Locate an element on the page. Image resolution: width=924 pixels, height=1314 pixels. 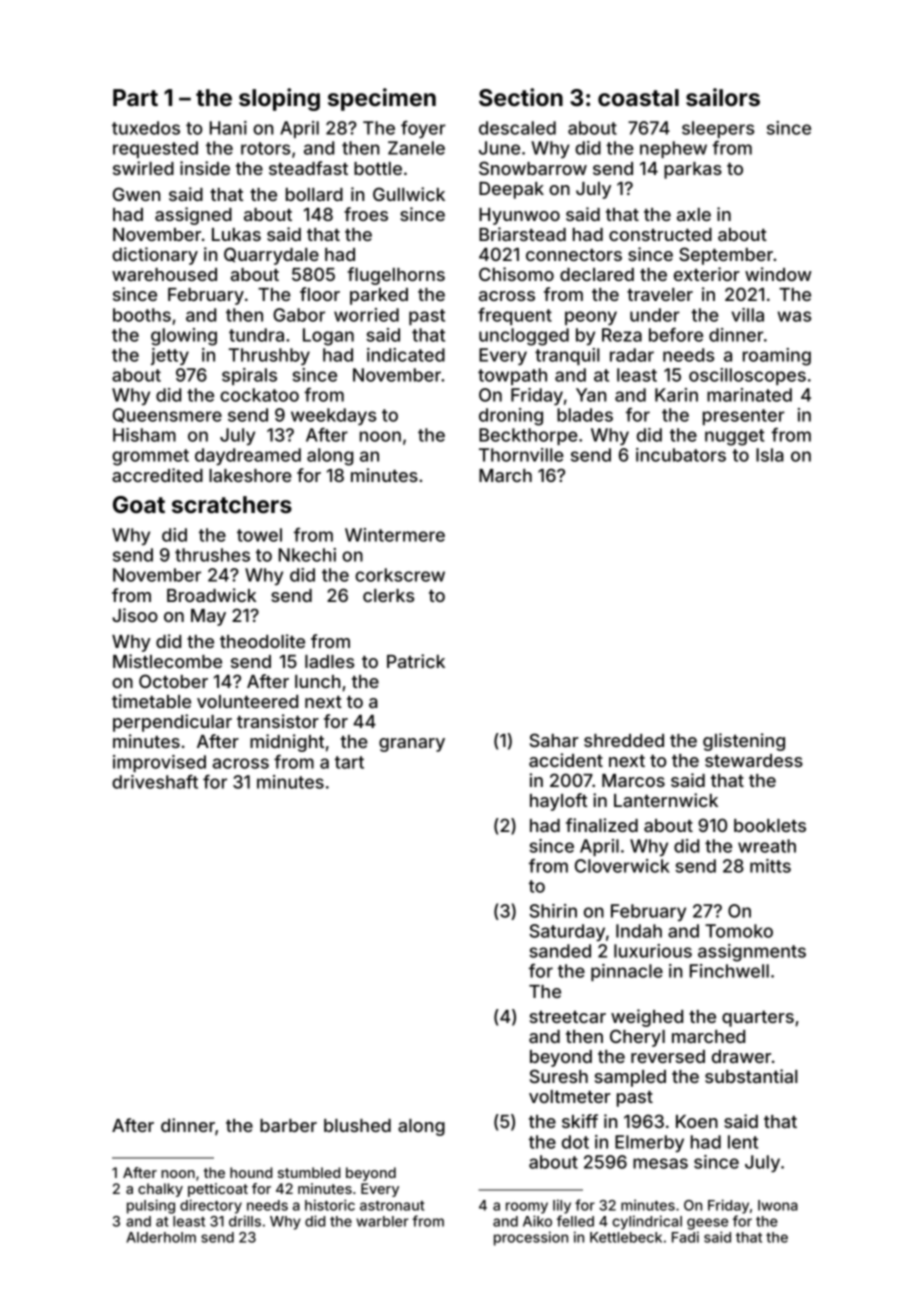
Indah is located at coordinates (639, 931).
